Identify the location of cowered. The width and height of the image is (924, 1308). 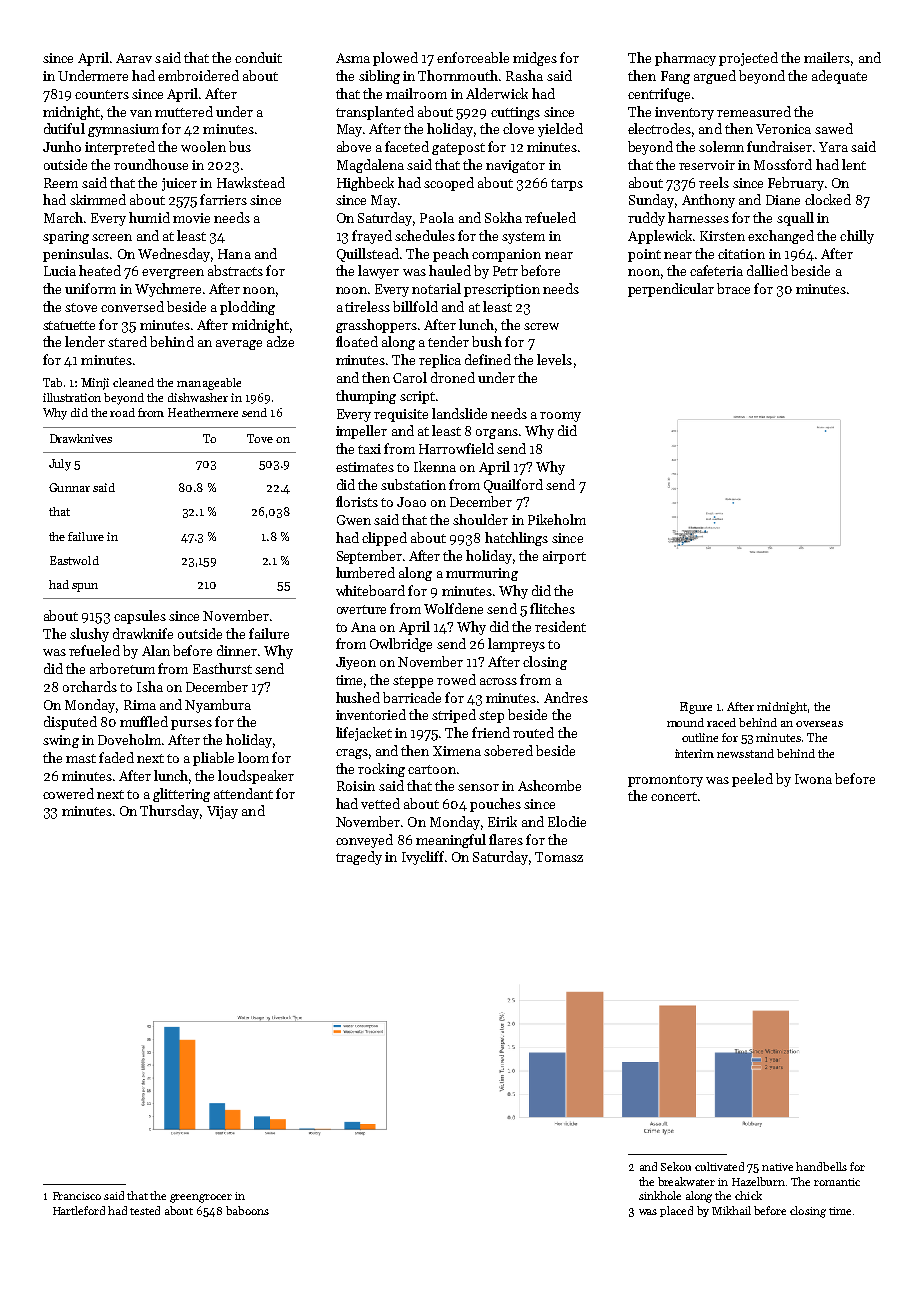
(68, 793).
